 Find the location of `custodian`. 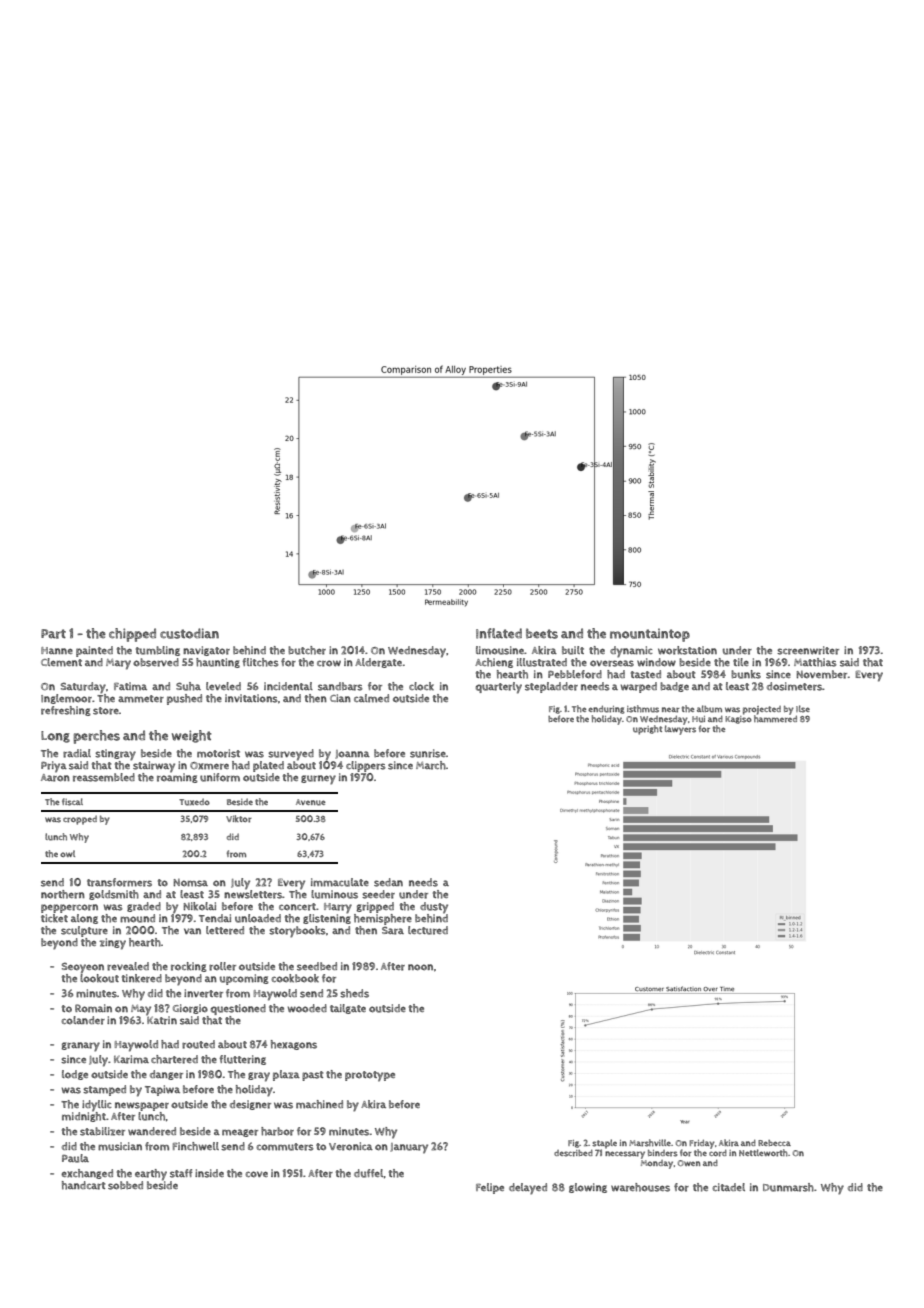

custodian is located at coordinates (189, 633).
